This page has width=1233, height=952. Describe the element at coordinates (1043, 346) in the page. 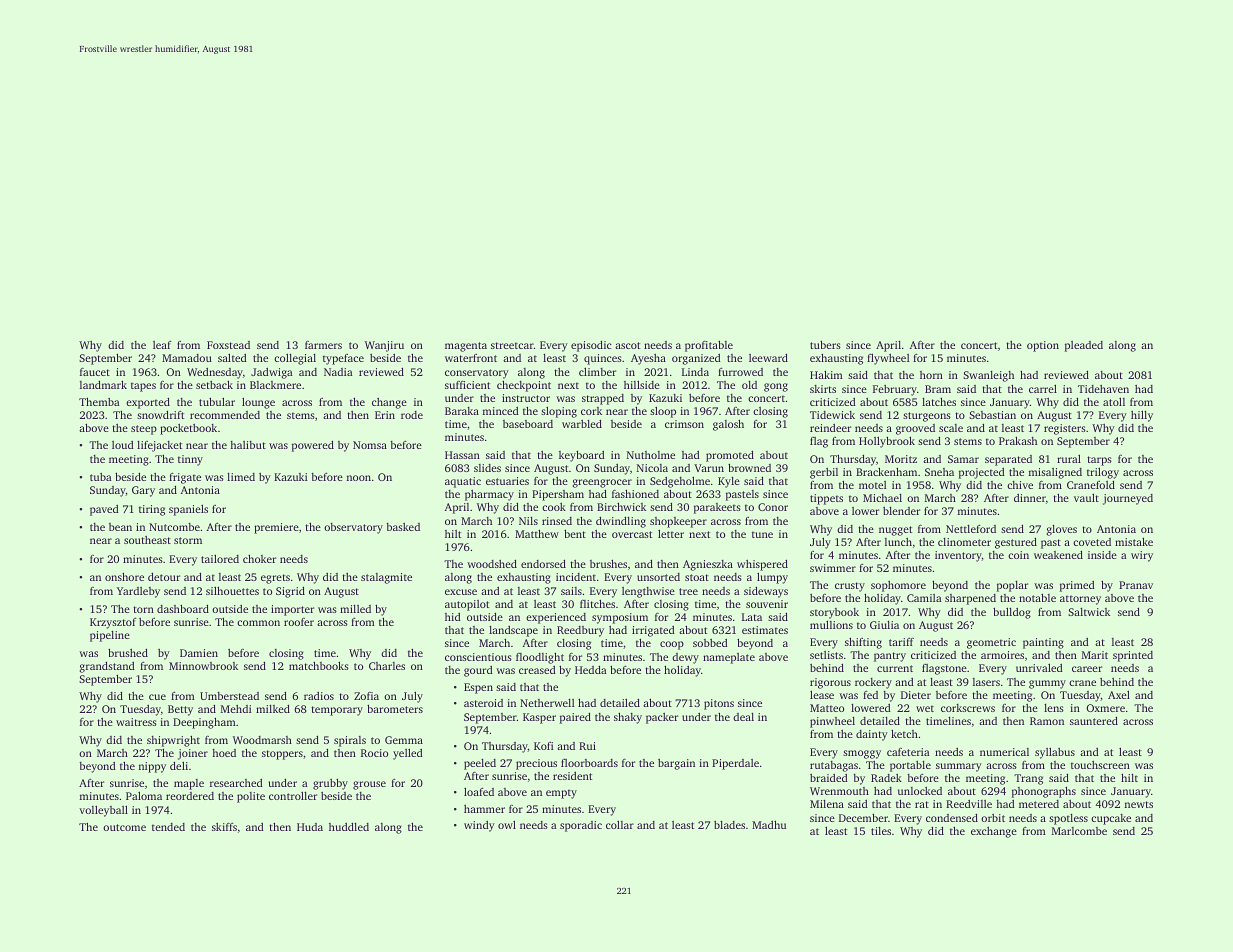

I see `option` at that location.
